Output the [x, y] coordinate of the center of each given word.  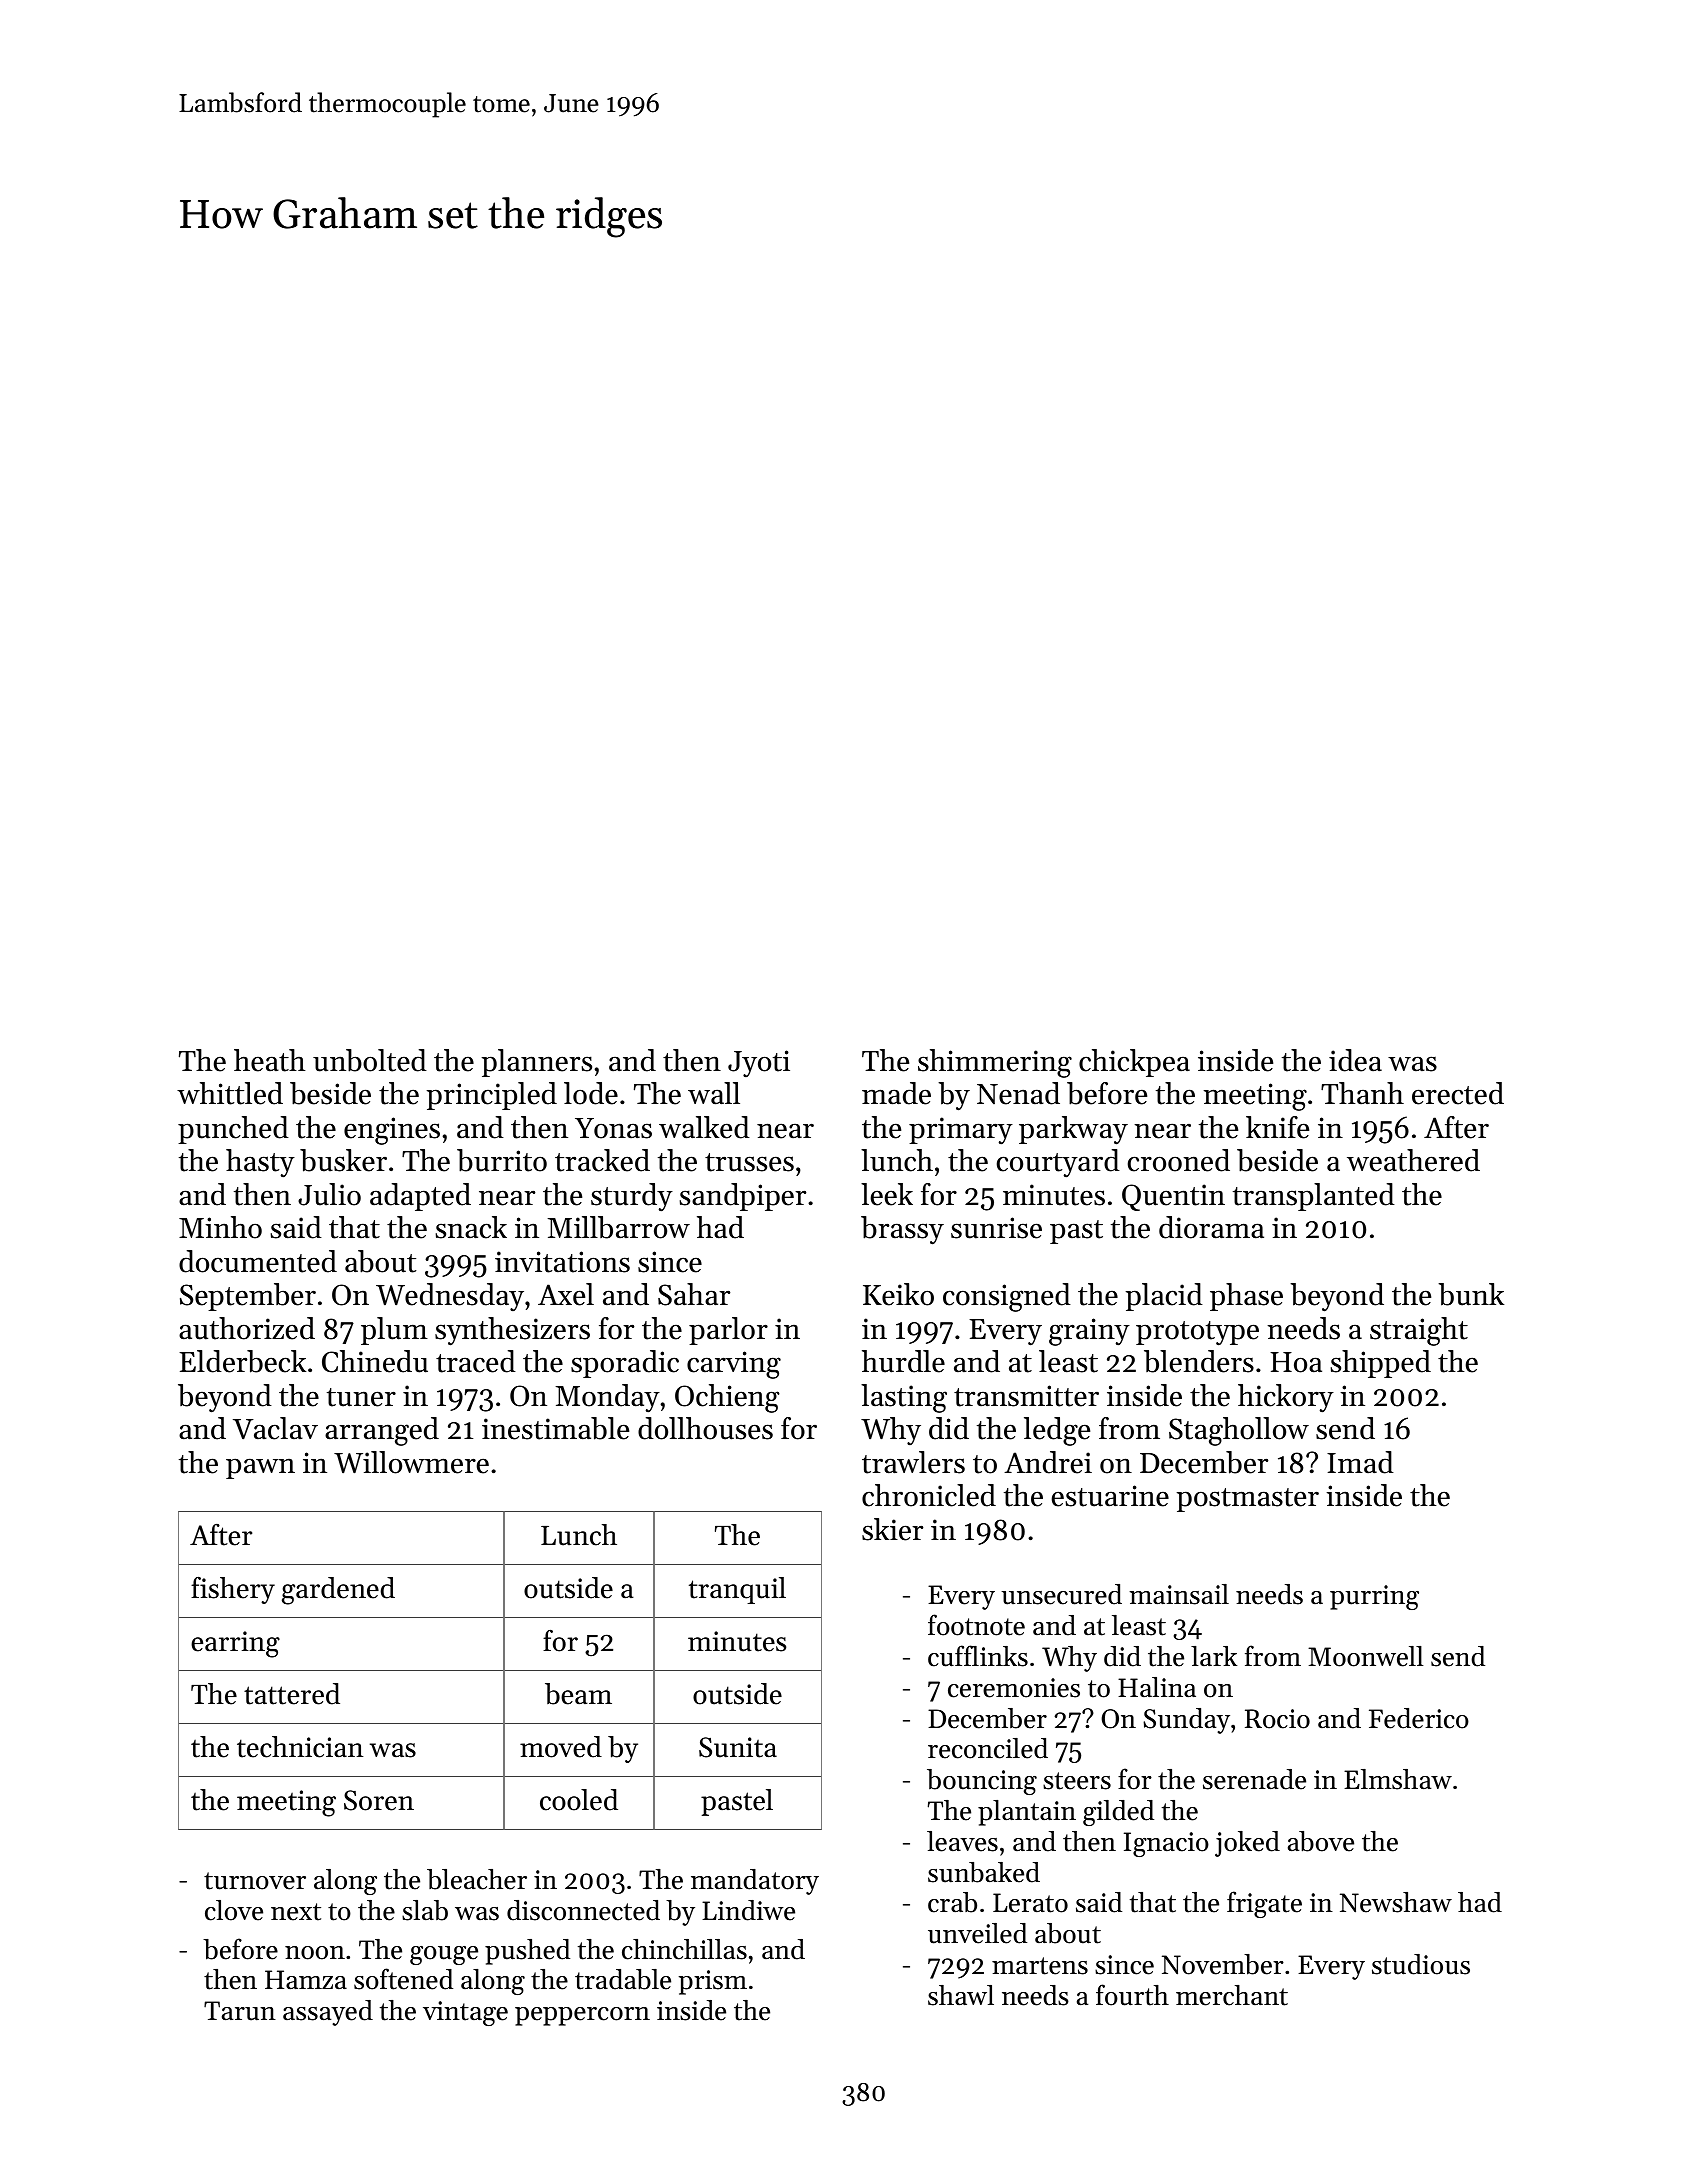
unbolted [370, 1060]
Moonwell [1365, 1656]
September [248, 1297]
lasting [904, 1398]
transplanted [1314, 1197]
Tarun [240, 2011]
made [896, 1093]
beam [578, 1694]
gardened [338, 1591]
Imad [1360, 1462]
